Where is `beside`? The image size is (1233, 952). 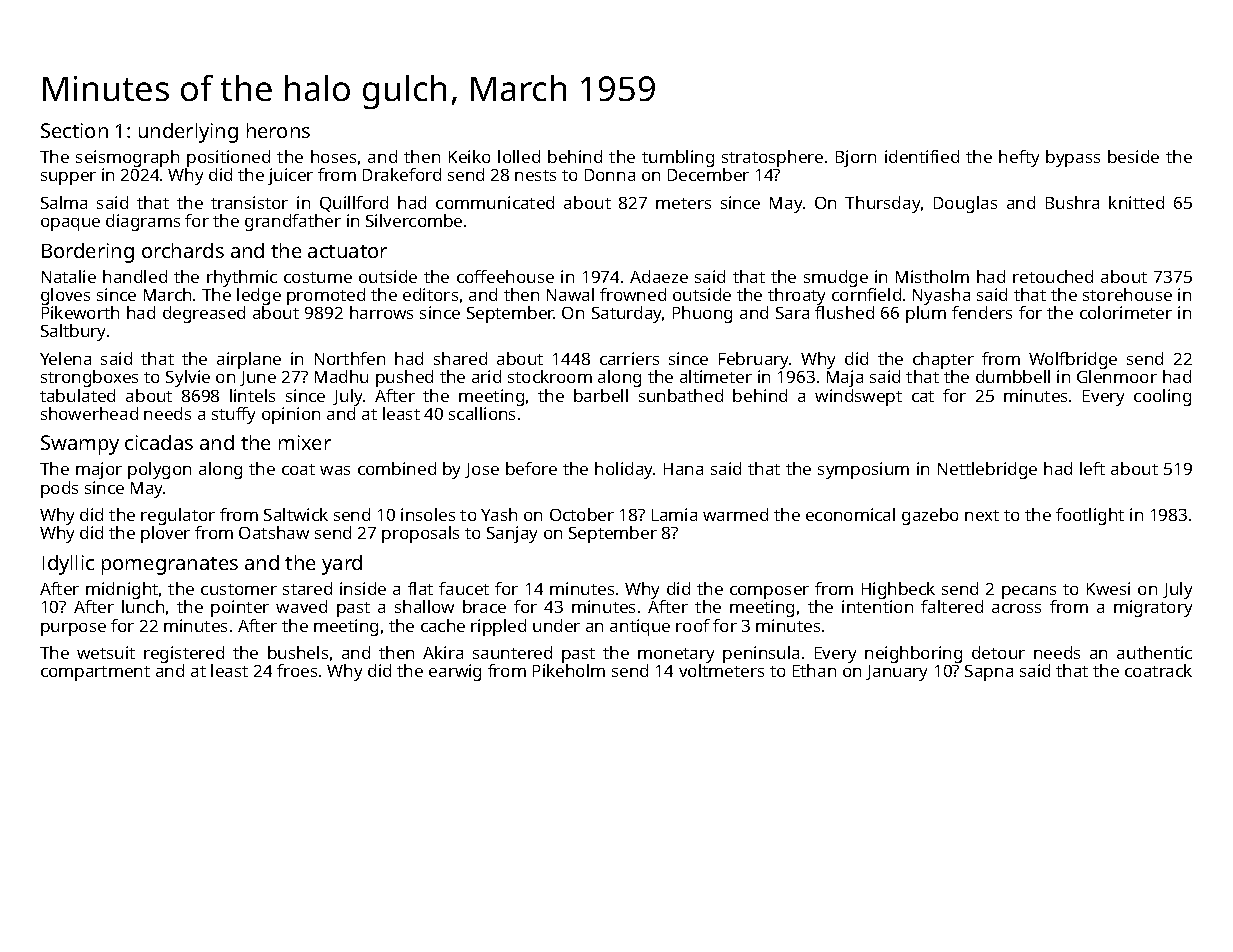 beside is located at coordinates (1133, 156).
